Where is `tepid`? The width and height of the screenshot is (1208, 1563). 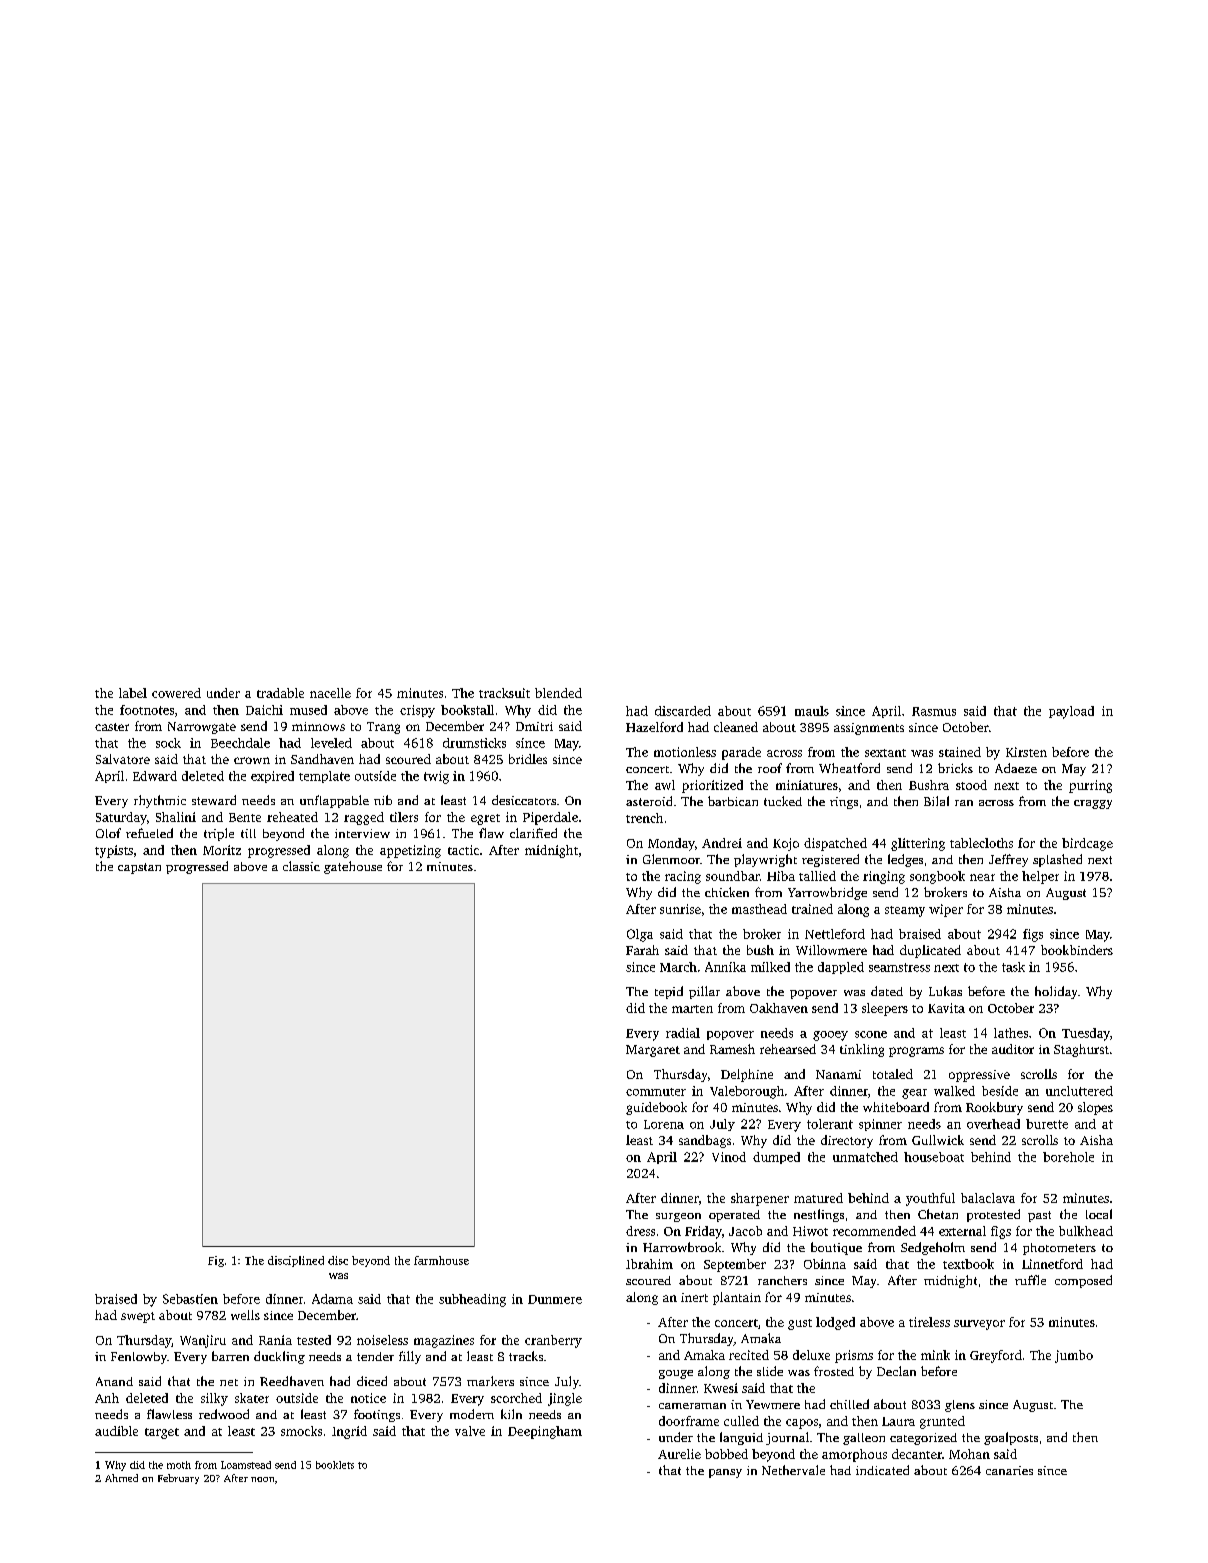
tepid is located at coordinates (669, 992).
